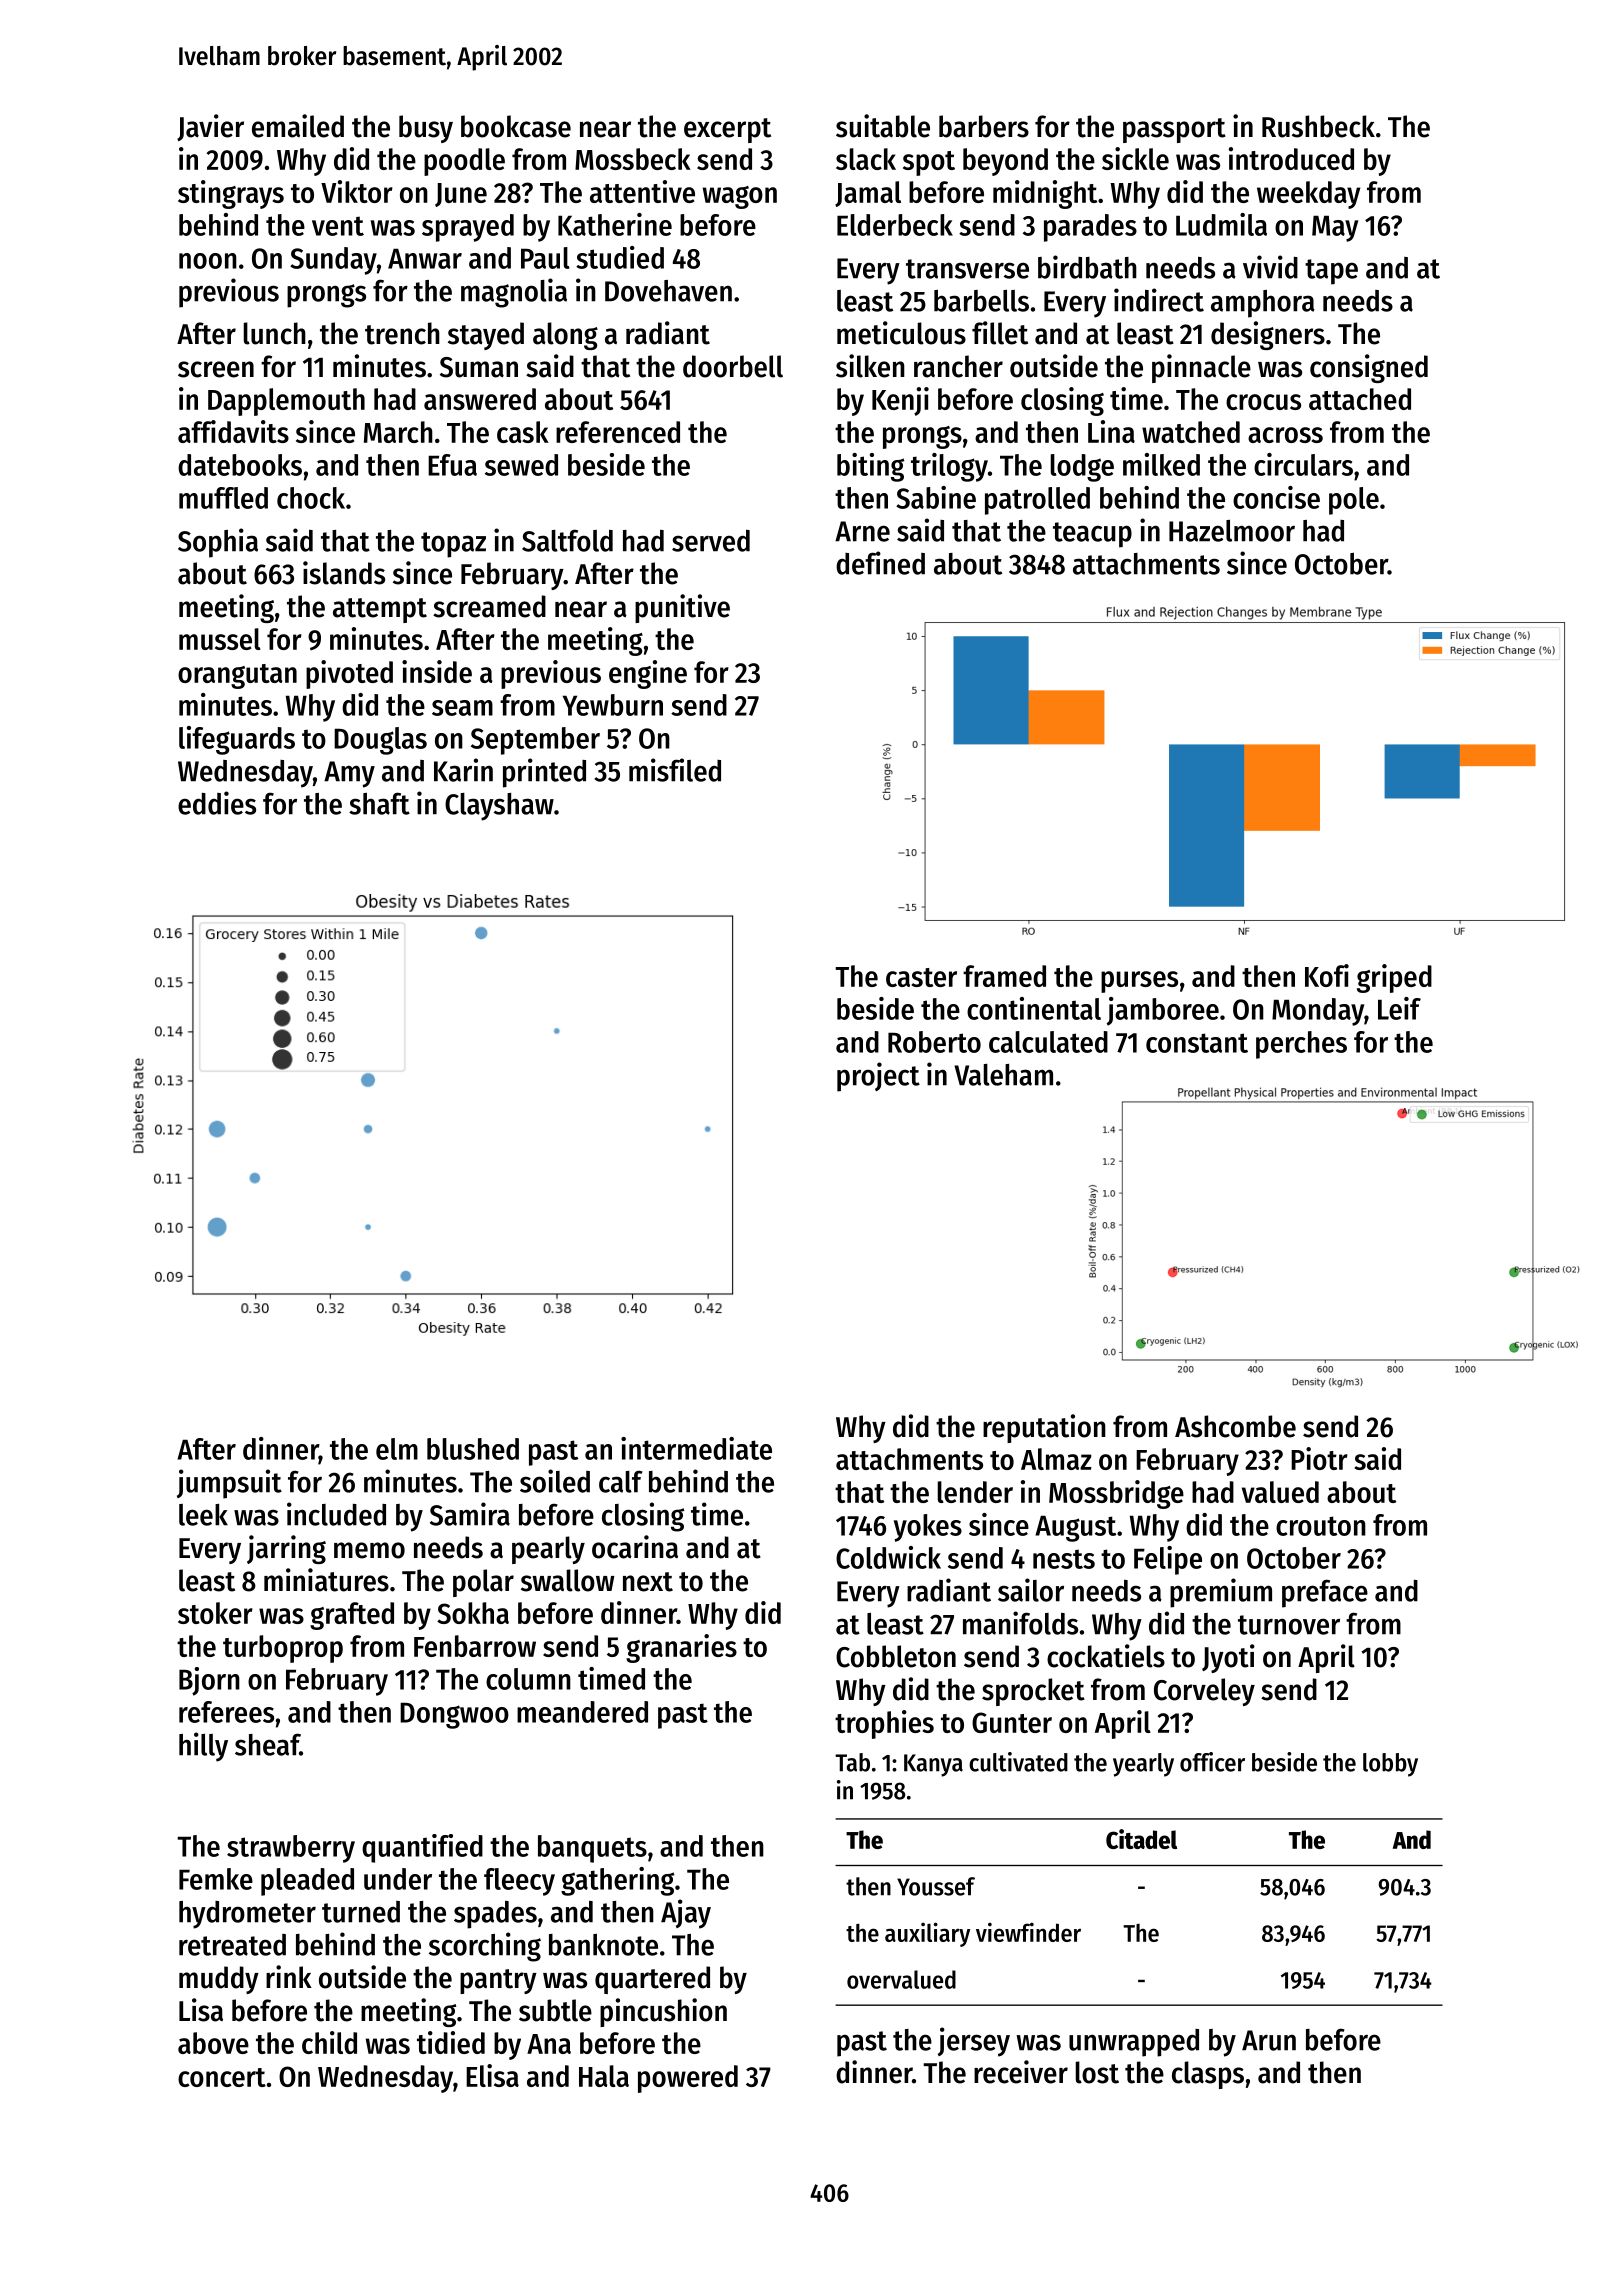 This screenshot has width=1620, height=2292. What do you see at coordinates (1082, 468) in the screenshot?
I see `lodge` at bounding box center [1082, 468].
